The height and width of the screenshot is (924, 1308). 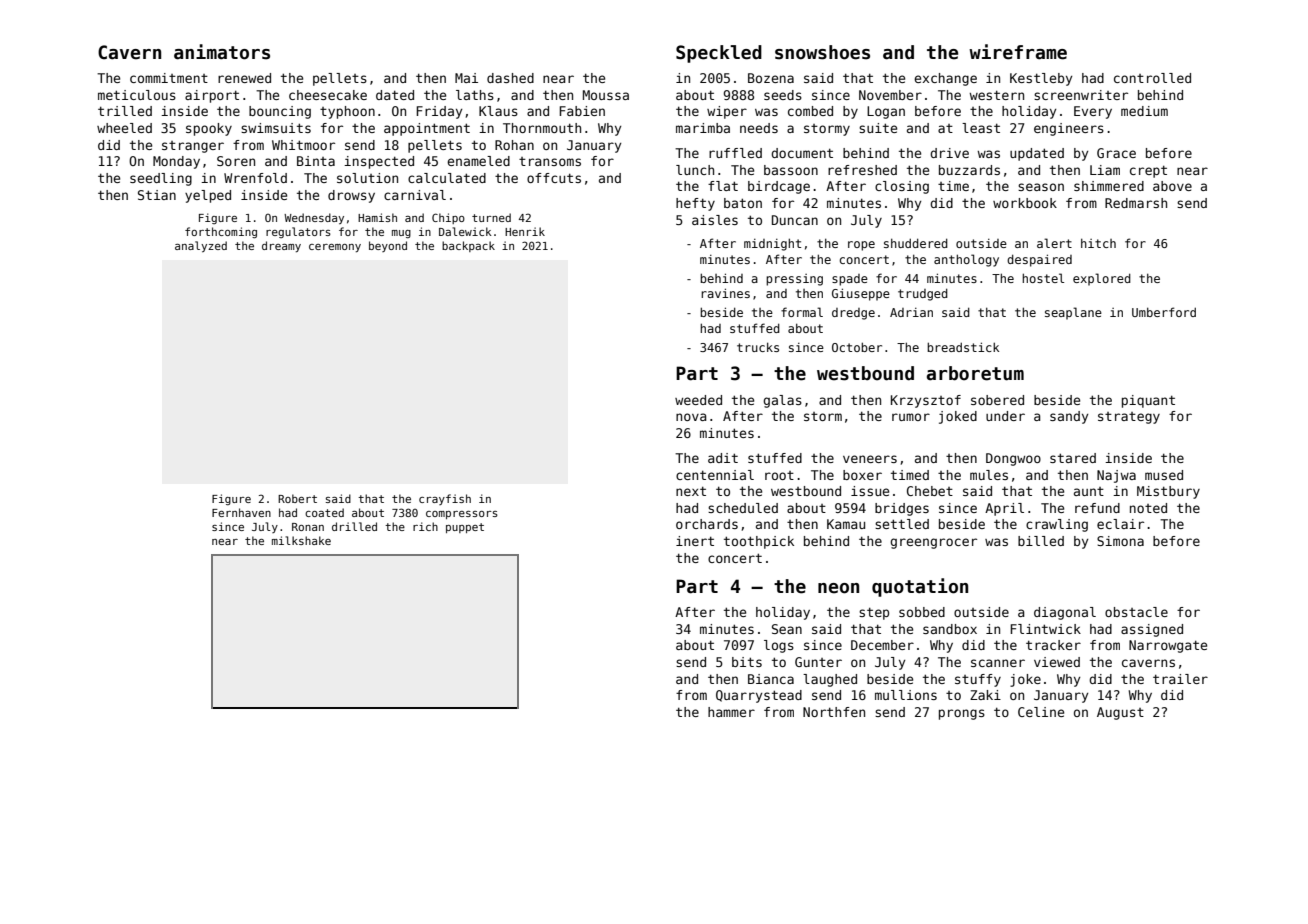 I want to click on ceremony, so click(x=335, y=248).
